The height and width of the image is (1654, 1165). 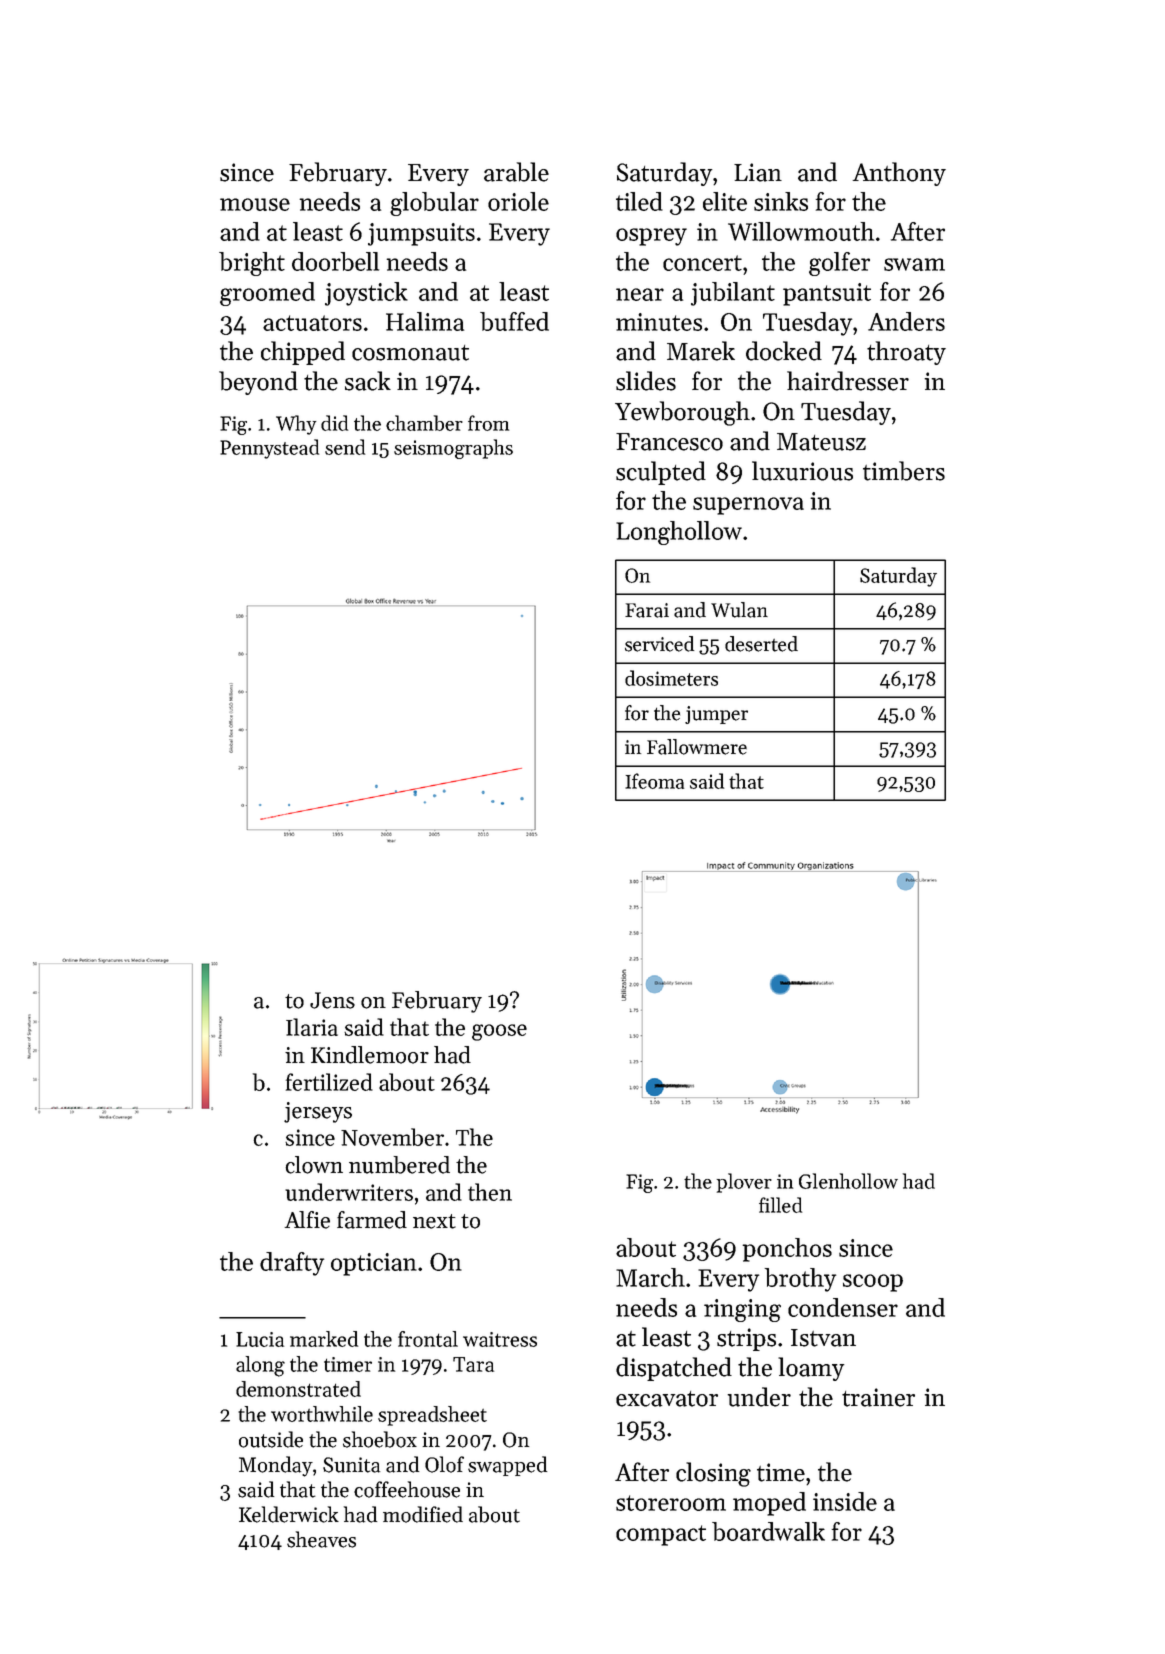 What do you see at coordinates (499, 1032) in the image?
I see `goose` at bounding box center [499, 1032].
